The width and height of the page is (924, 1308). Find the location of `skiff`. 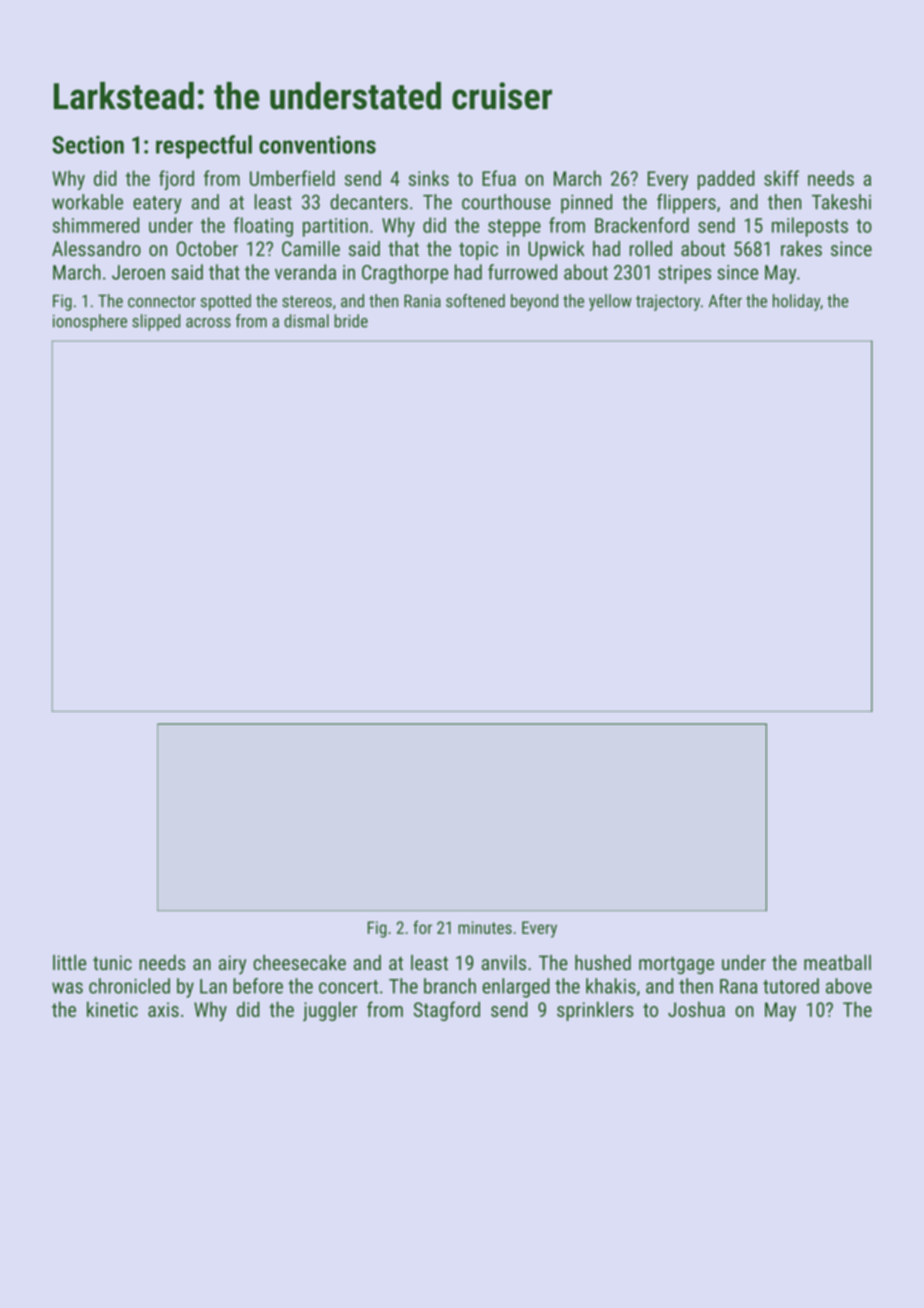

skiff is located at coordinates (781, 178).
